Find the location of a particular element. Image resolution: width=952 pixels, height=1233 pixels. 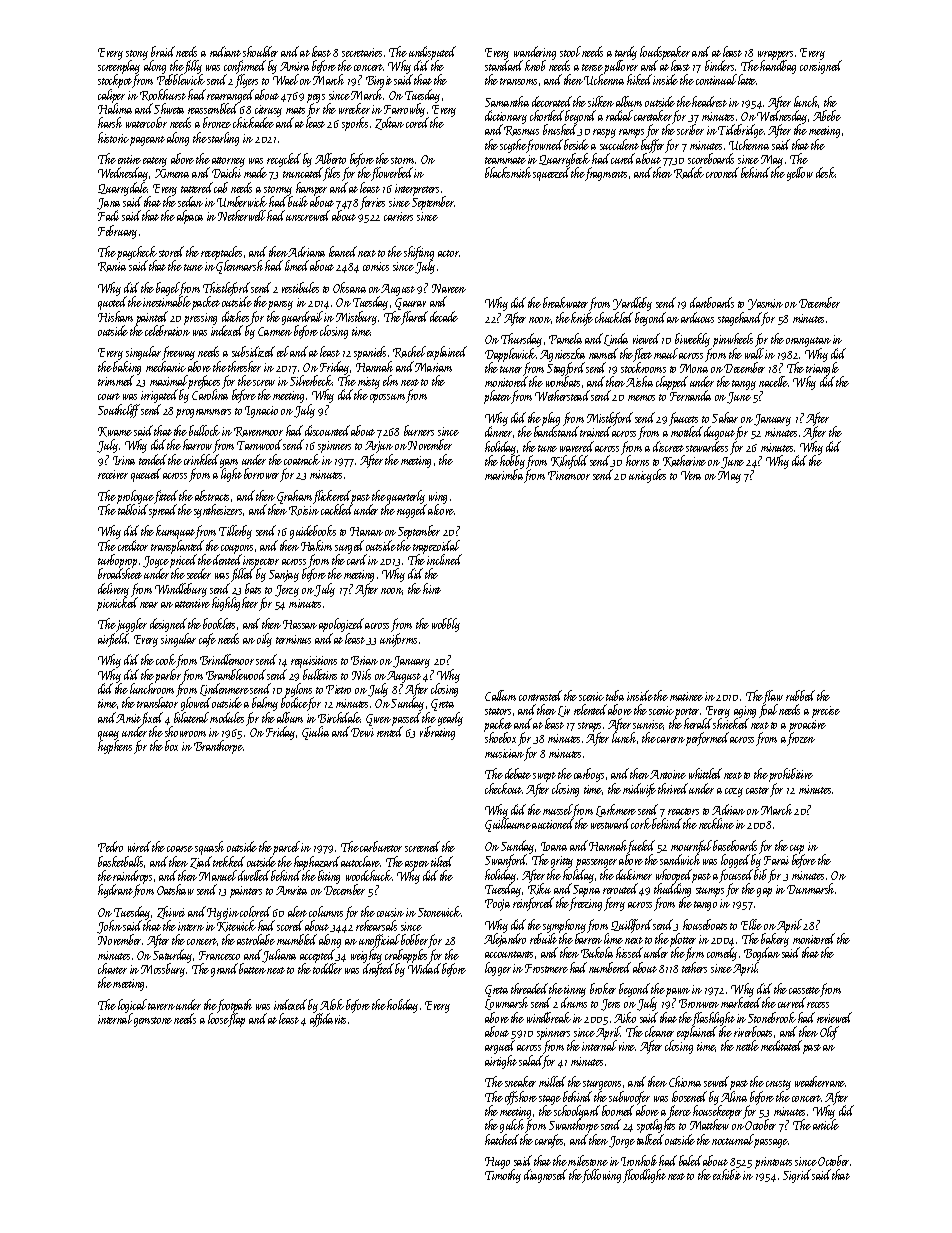

dartboards is located at coordinates (712, 302).
